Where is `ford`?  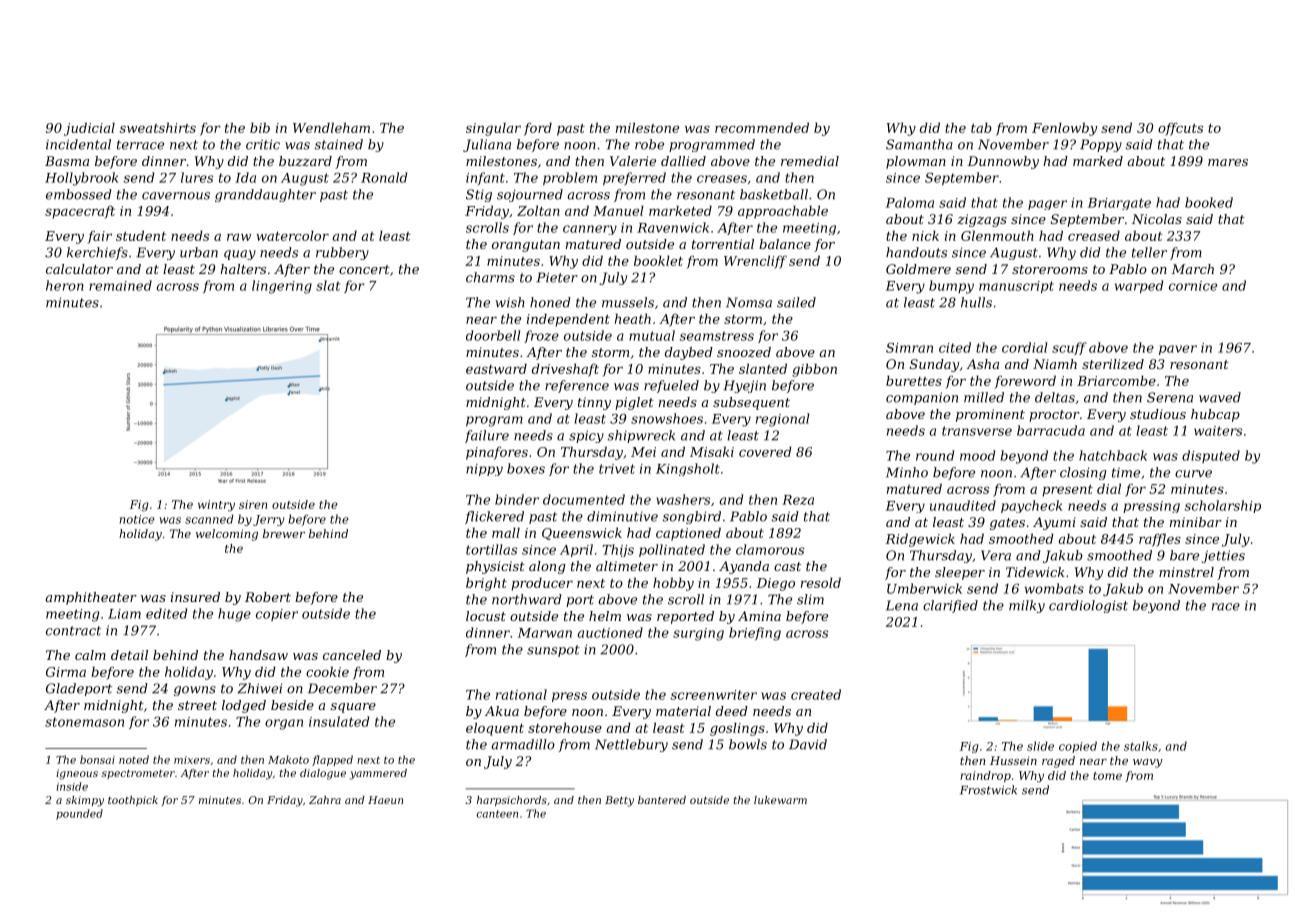
ford is located at coordinates (538, 129).
